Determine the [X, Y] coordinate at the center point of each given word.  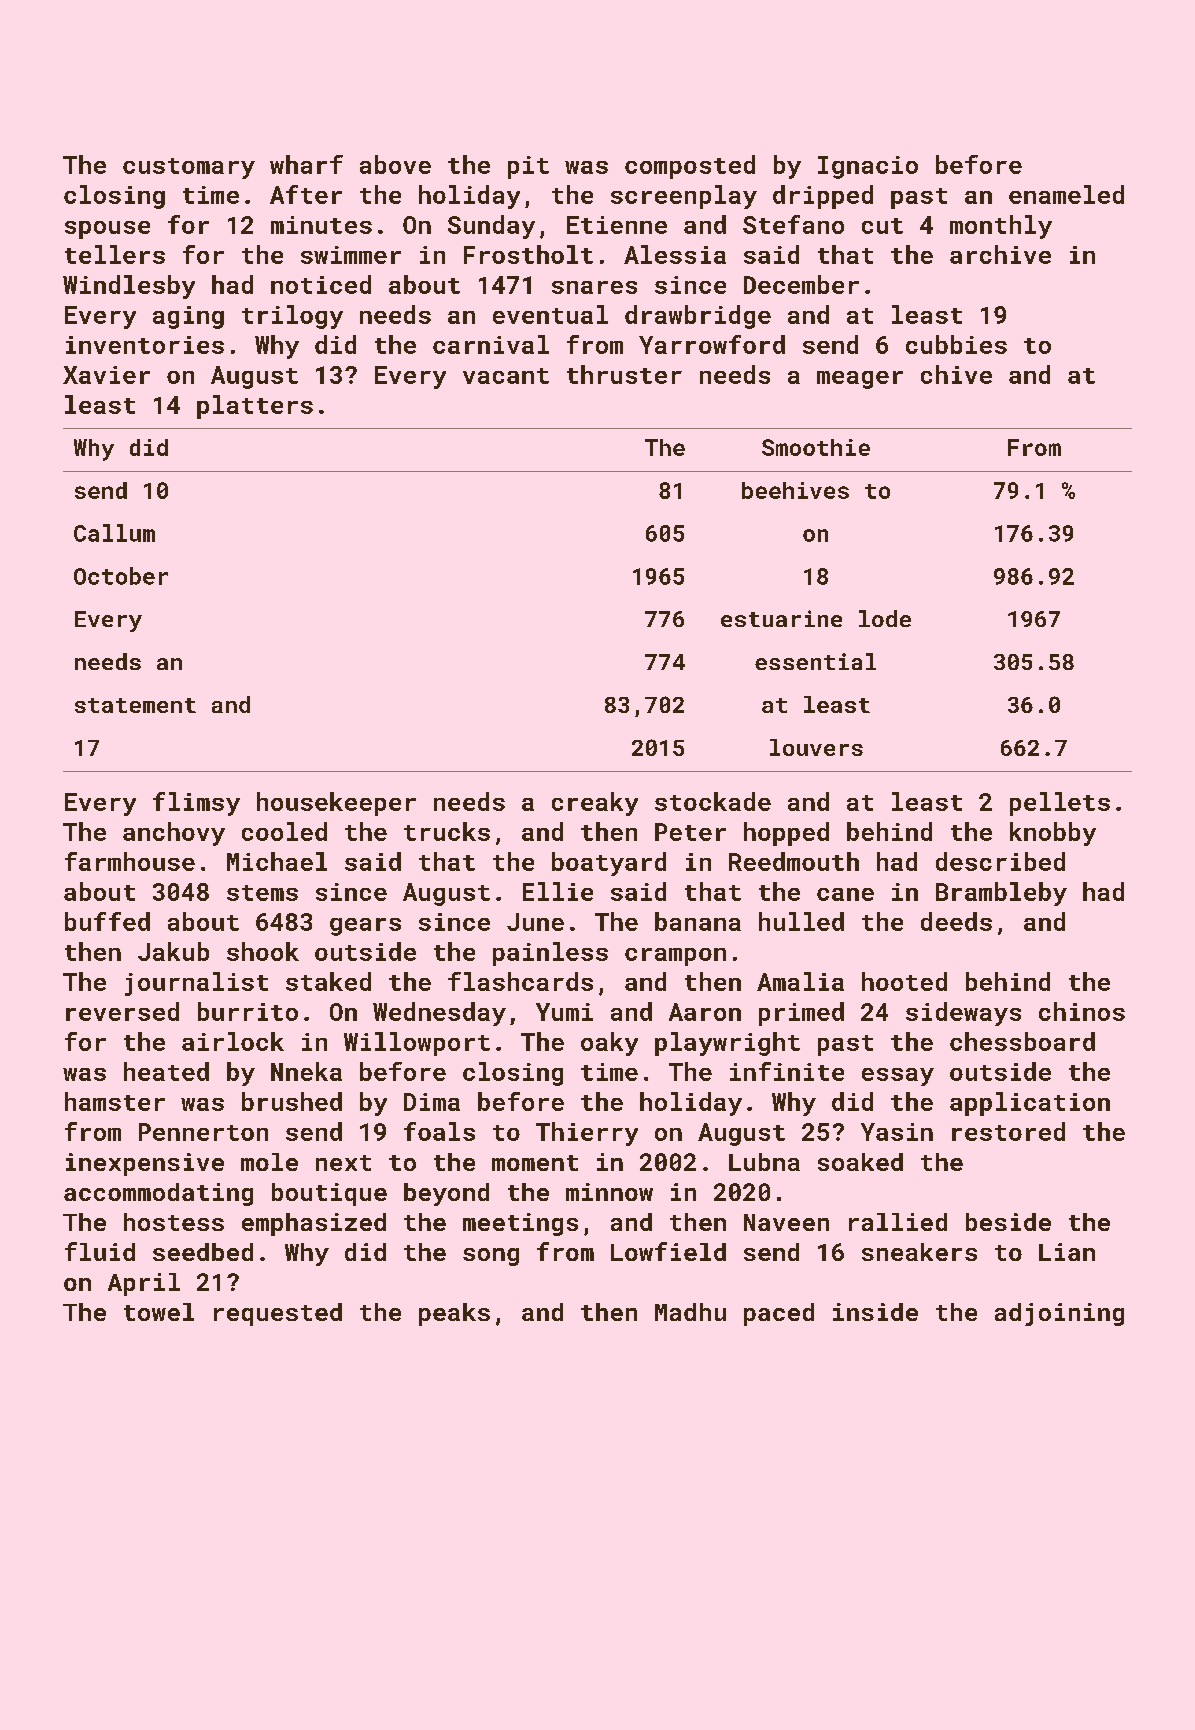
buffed [107, 921]
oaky [609, 1044]
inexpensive [145, 1164]
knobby [1053, 834]
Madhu [690, 1312]
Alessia [675, 254]
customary [189, 168]
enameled [1066, 194]
